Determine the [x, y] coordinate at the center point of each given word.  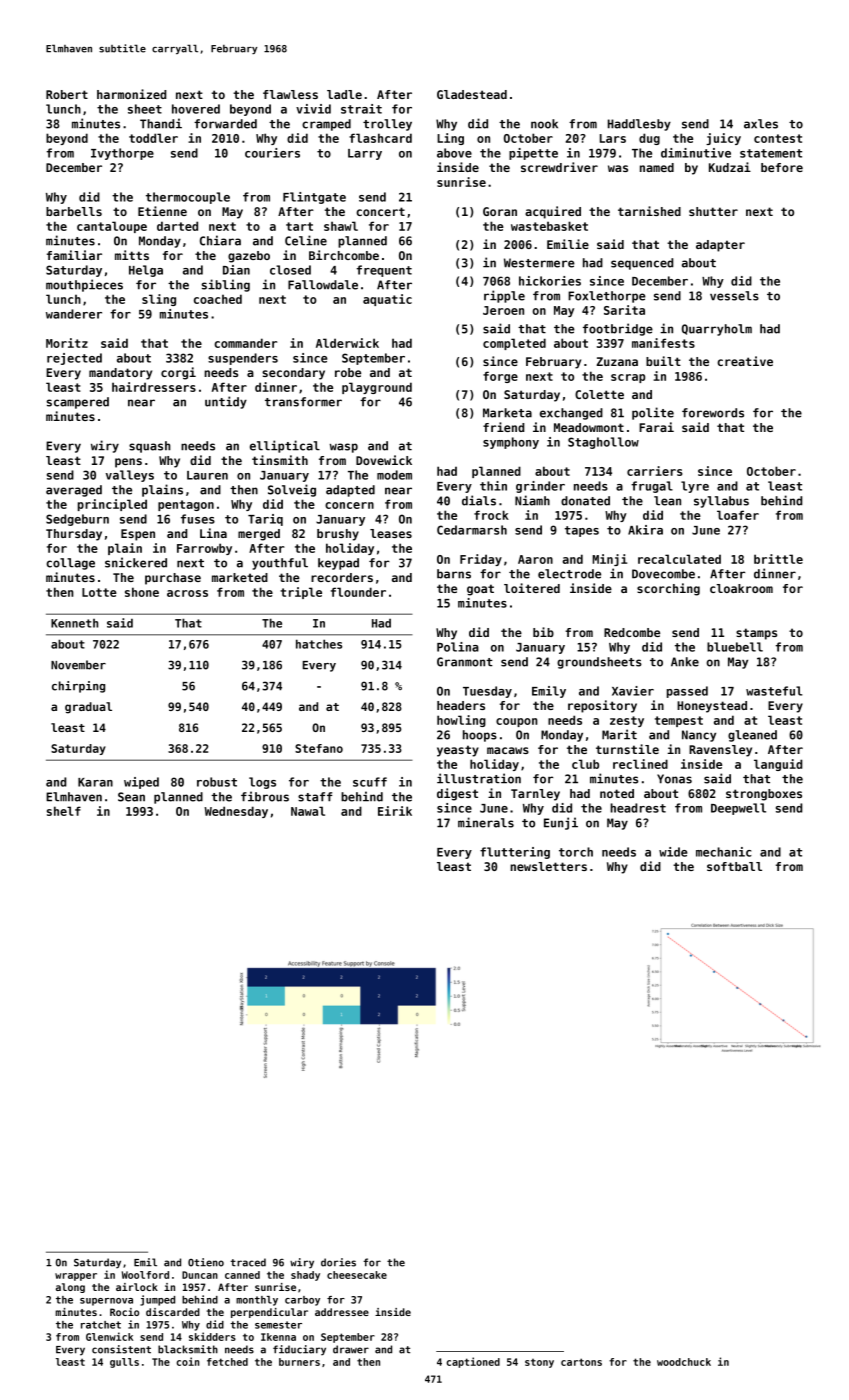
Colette [599, 394]
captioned [473, 1362]
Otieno [206, 1262]
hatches [319, 644]
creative [745, 361]
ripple [504, 296]
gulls [124, 1363]
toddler [153, 138]
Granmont [465, 662]
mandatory [120, 374]
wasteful [774, 691]
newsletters [548, 866]
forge [500, 377]
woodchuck [684, 1362]
